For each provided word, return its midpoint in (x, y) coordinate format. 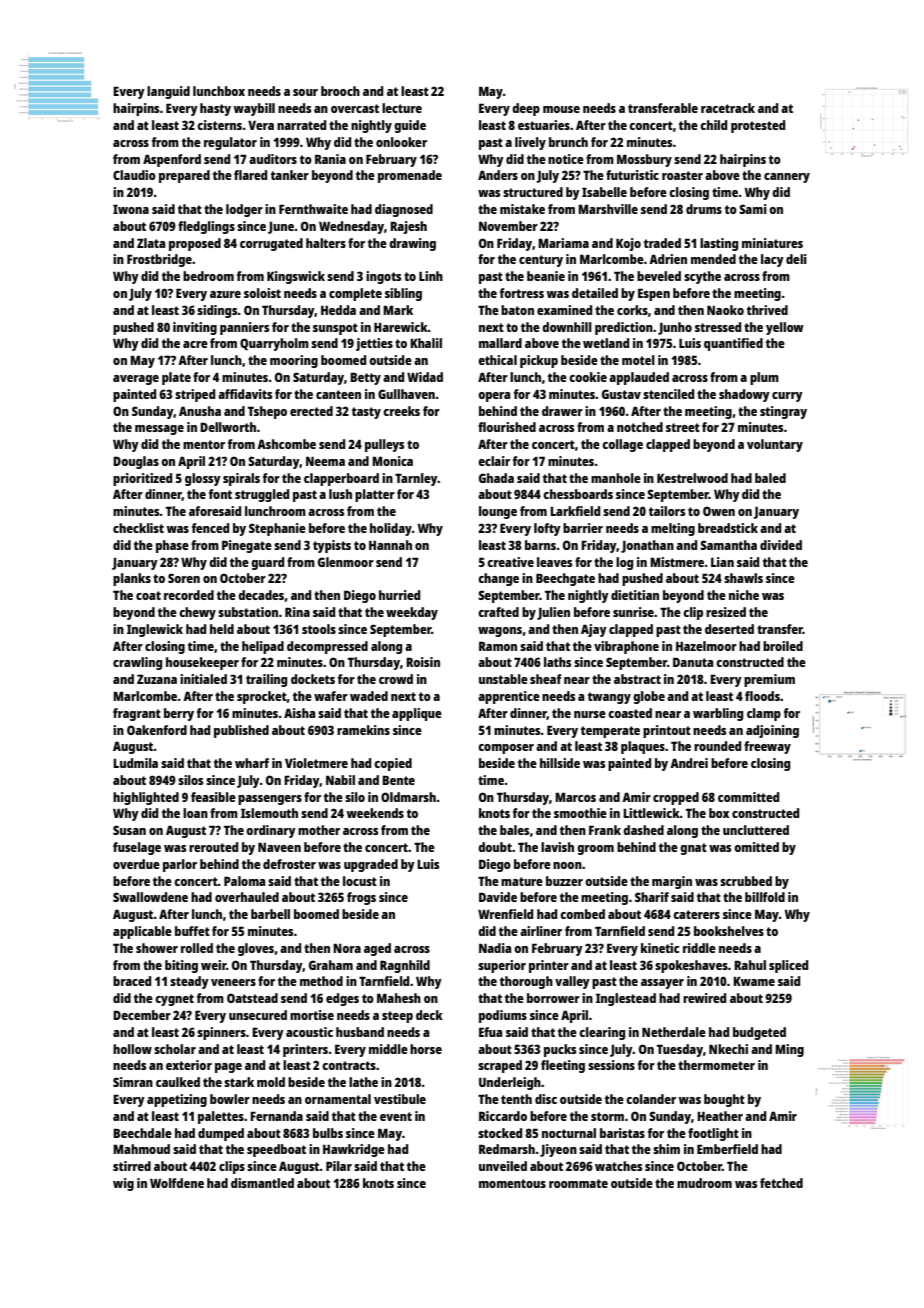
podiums (503, 1016)
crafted (498, 612)
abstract (637, 679)
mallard (500, 343)
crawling (137, 663)
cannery (787, 178)
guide (410, 126)
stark (239, 1082)
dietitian (635, 595)
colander (651, 1099)
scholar (175, 1049)
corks (632, 310)
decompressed (327, 647)
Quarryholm (274, 344)
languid (168, 92)
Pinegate (247, 546)
